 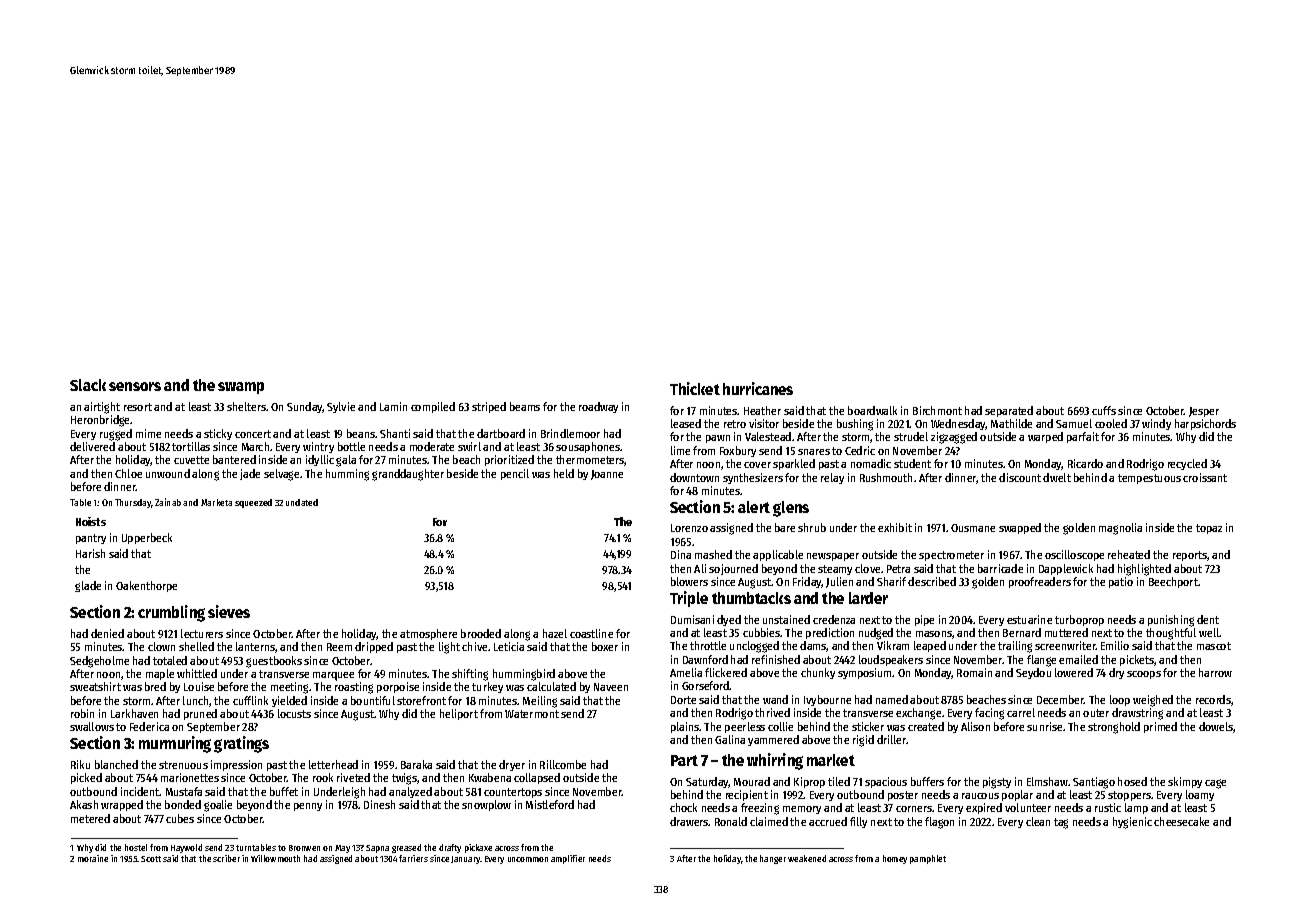 I want to click on cubbies, so click(x=762, y=632).
